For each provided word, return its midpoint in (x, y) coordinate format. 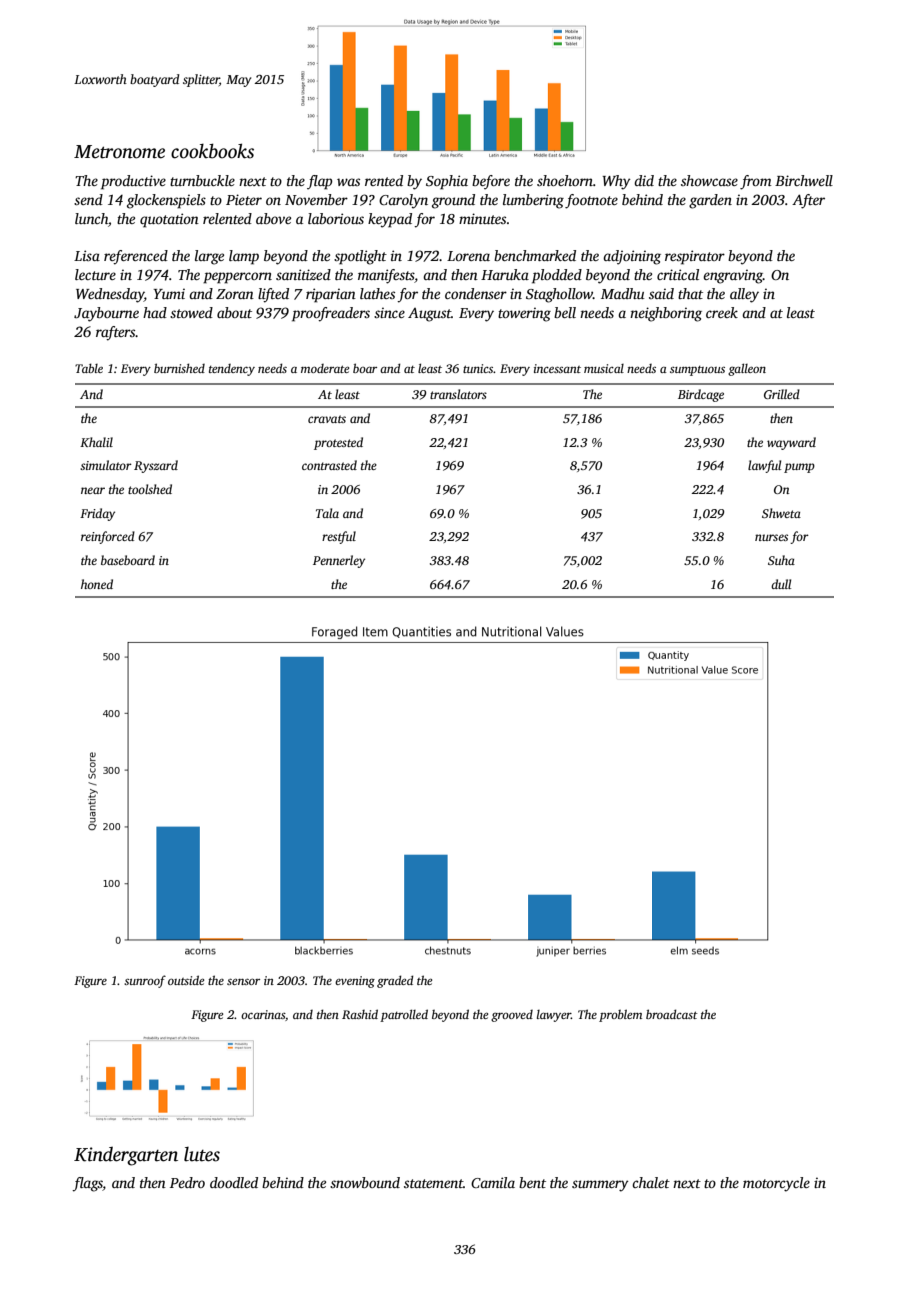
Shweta (781, 513)
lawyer (554, 1016)
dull (781, 584)
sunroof (145, 981)
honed (97, 584)
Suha (781, 560)
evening (355, 982)
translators (458, 394)
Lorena (468, 256)
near (93, 490)
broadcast (672, 1014)
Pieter (244, 199)
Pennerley (339, 561)
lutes (202, 1154)
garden (710, 201)
